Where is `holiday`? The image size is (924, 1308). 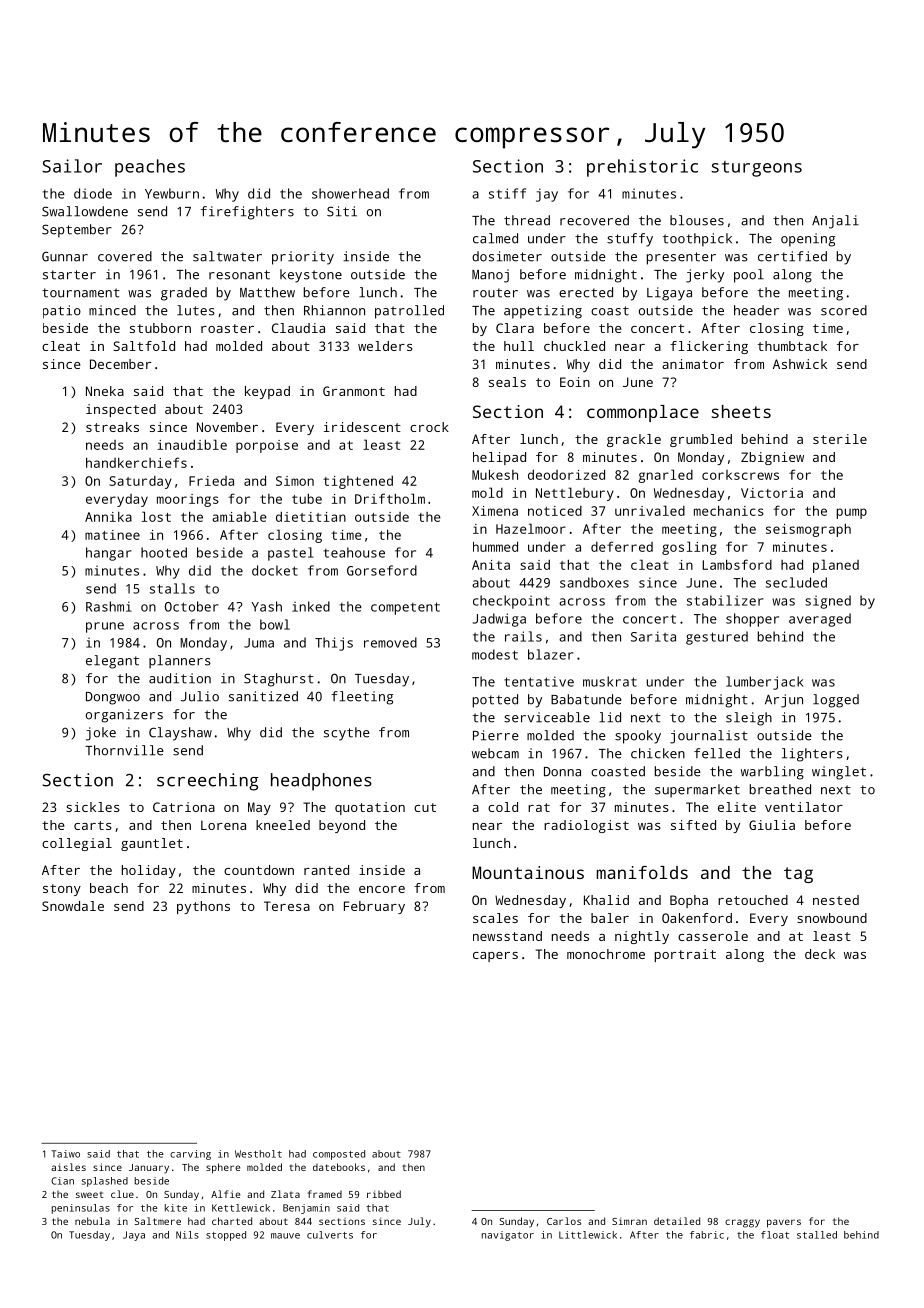 holiday is located at coordinates (149, 871).
